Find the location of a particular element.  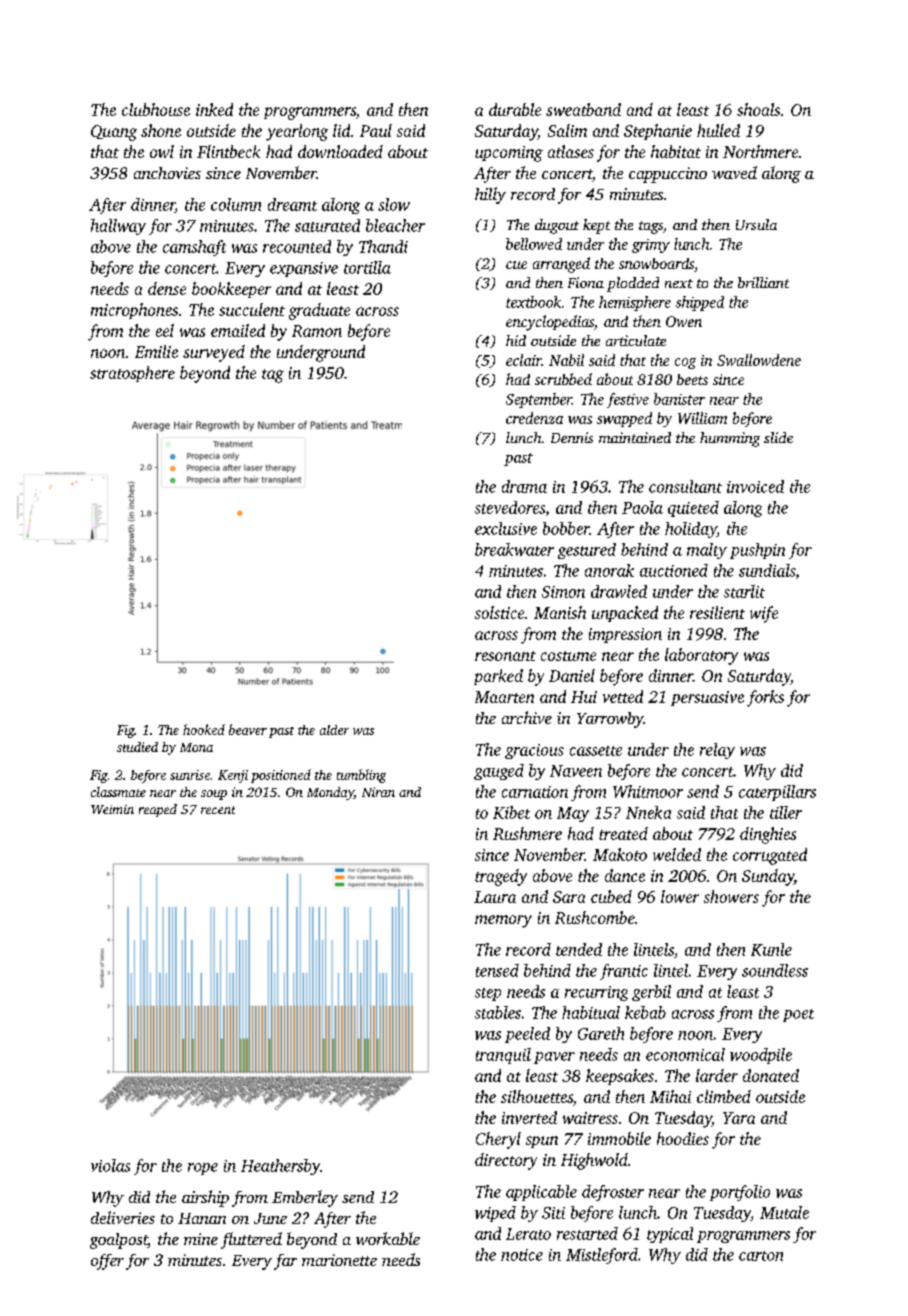

stratosphere is located at coordinates (132, 374).
